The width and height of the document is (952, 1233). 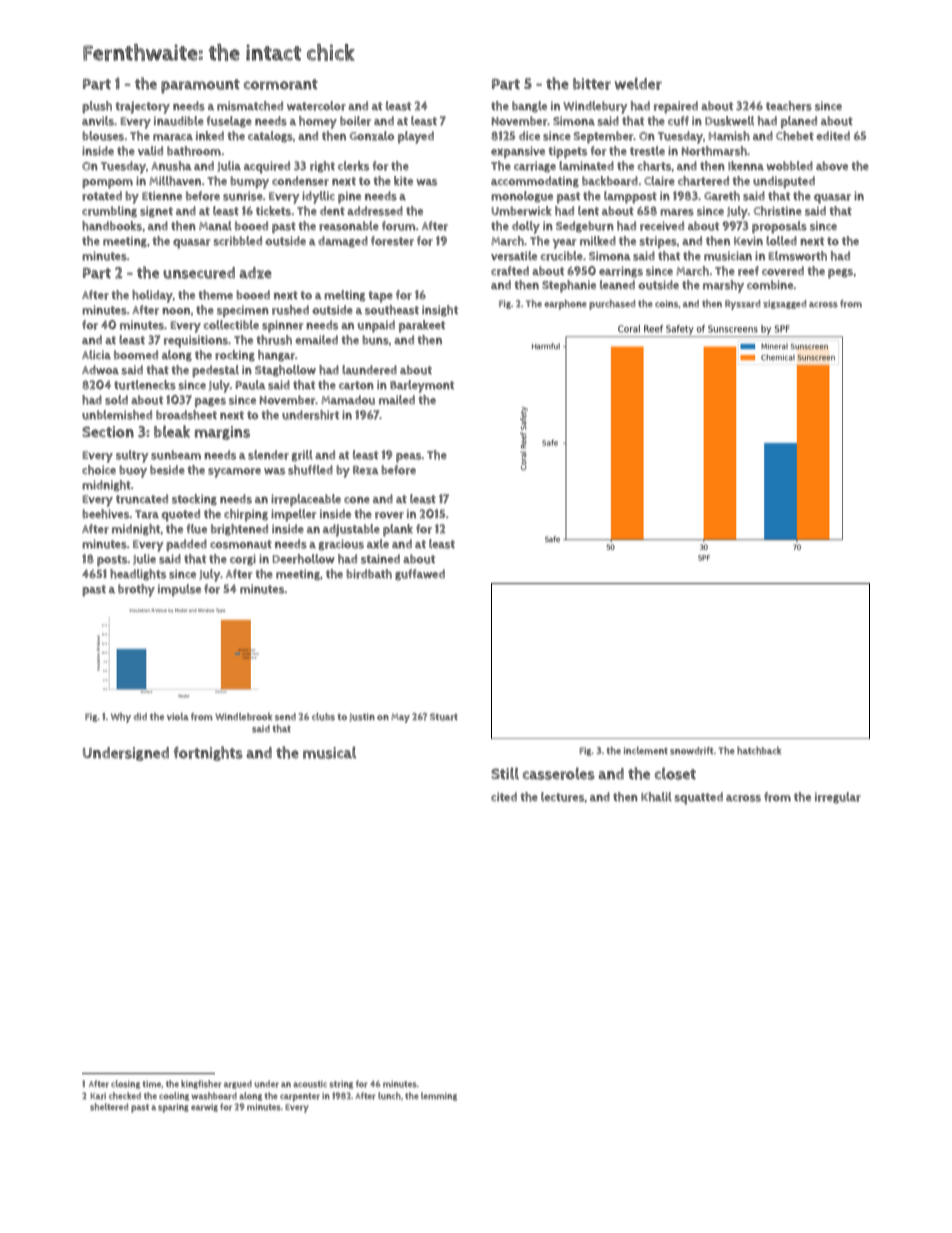 I want to click on casseroles, so click(x=559, y=773).
